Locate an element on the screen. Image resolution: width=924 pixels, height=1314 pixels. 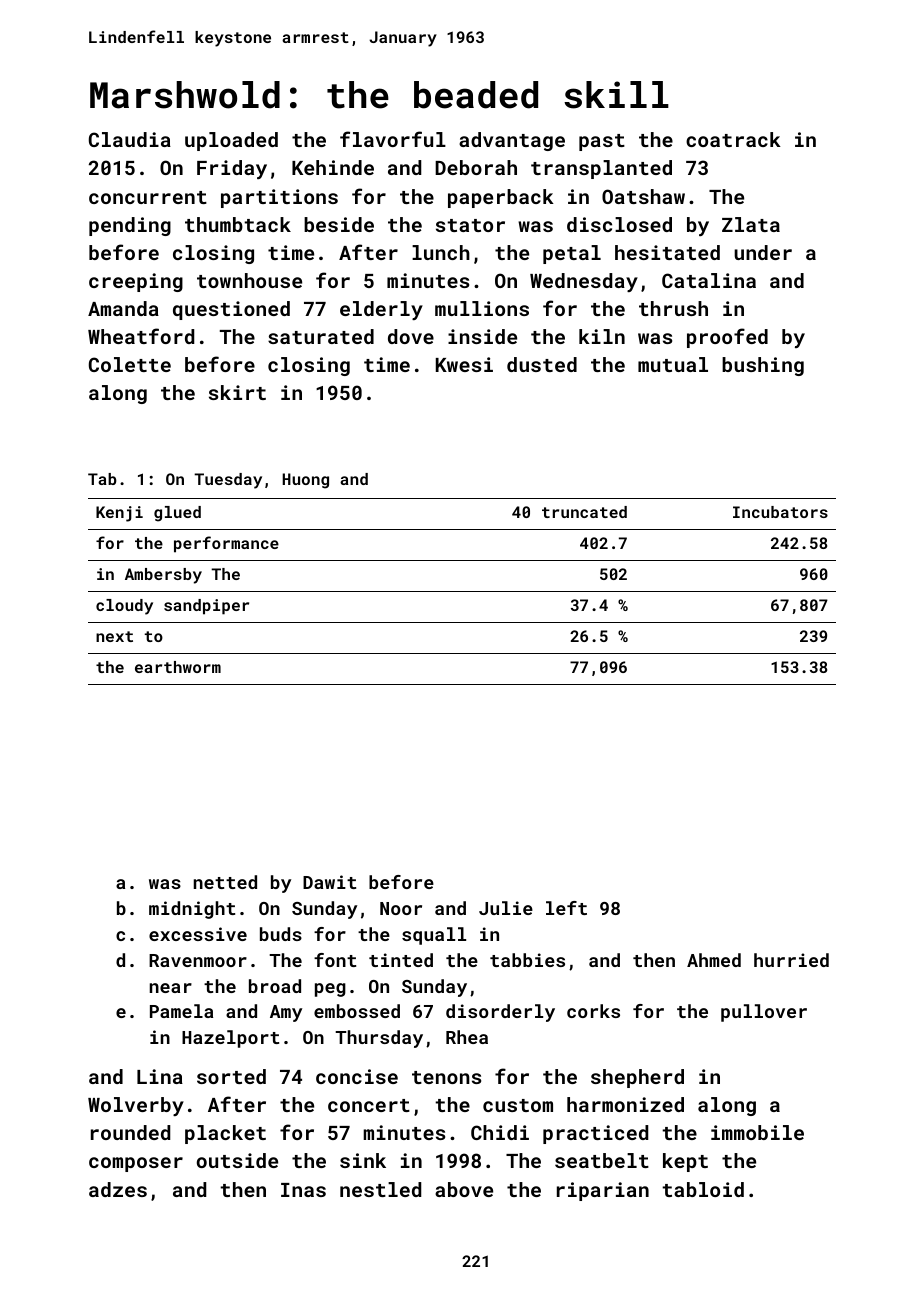
bushing is located at coordinates (763, 366).
